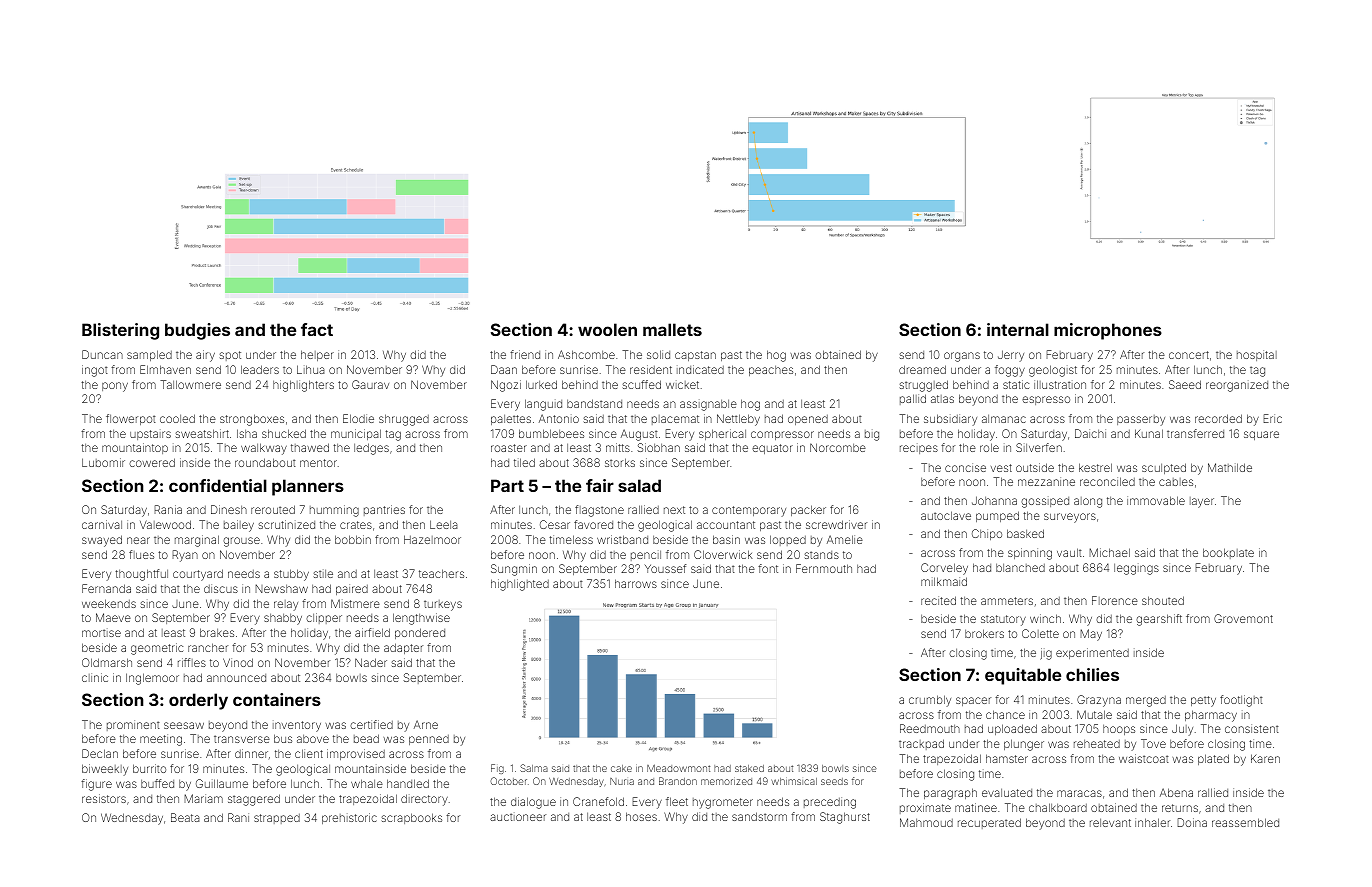 The height and width of the screenshot is (887, 1372). Describe the element at coordinates (197, 331) in the screenshot. I see `budgies` at that location.
